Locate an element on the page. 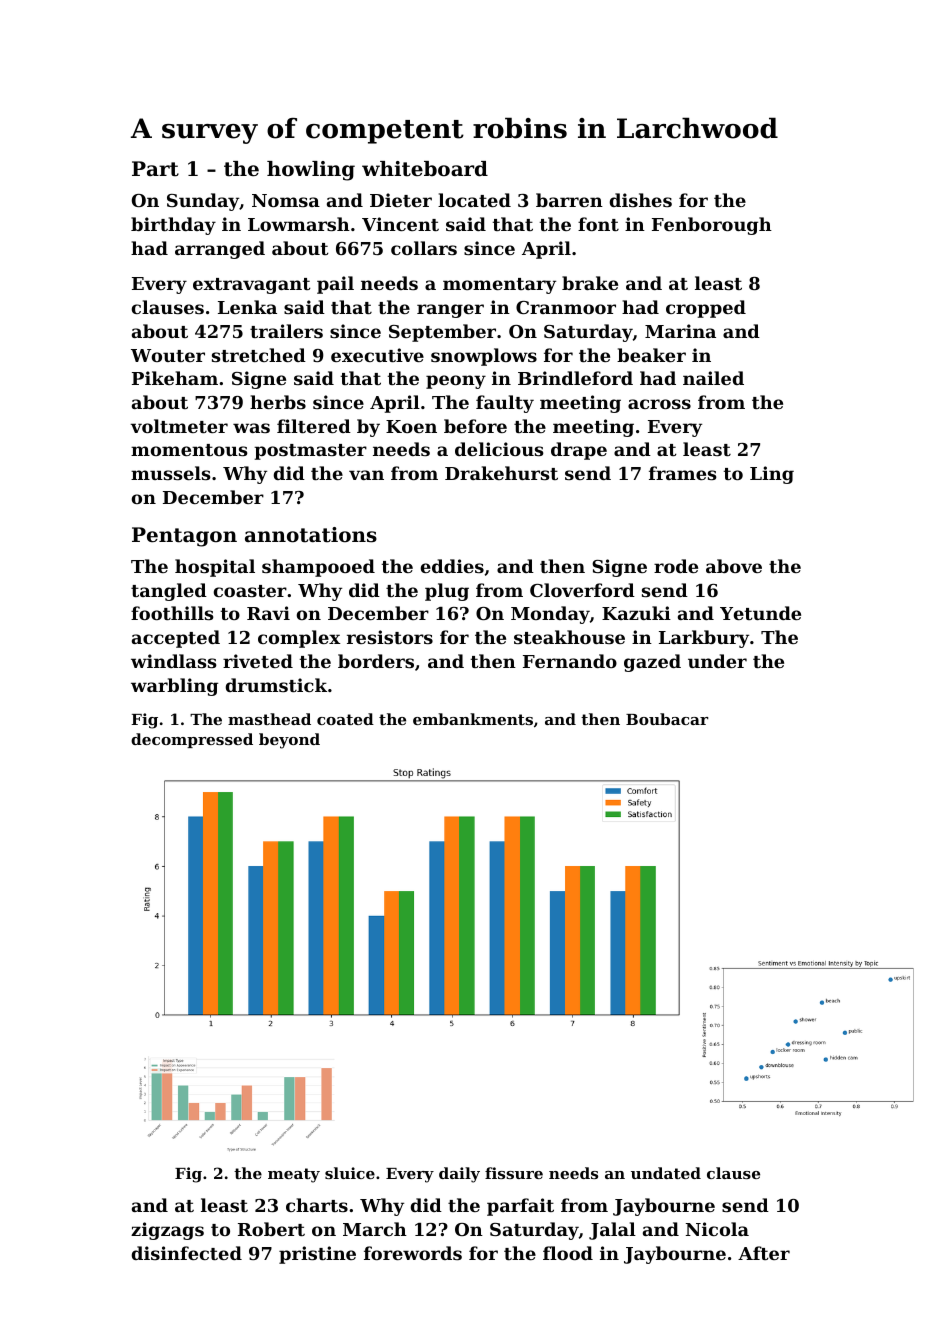 The height and width of the page is (1330, 936). pristine is located at coordinates (317, 1255).
